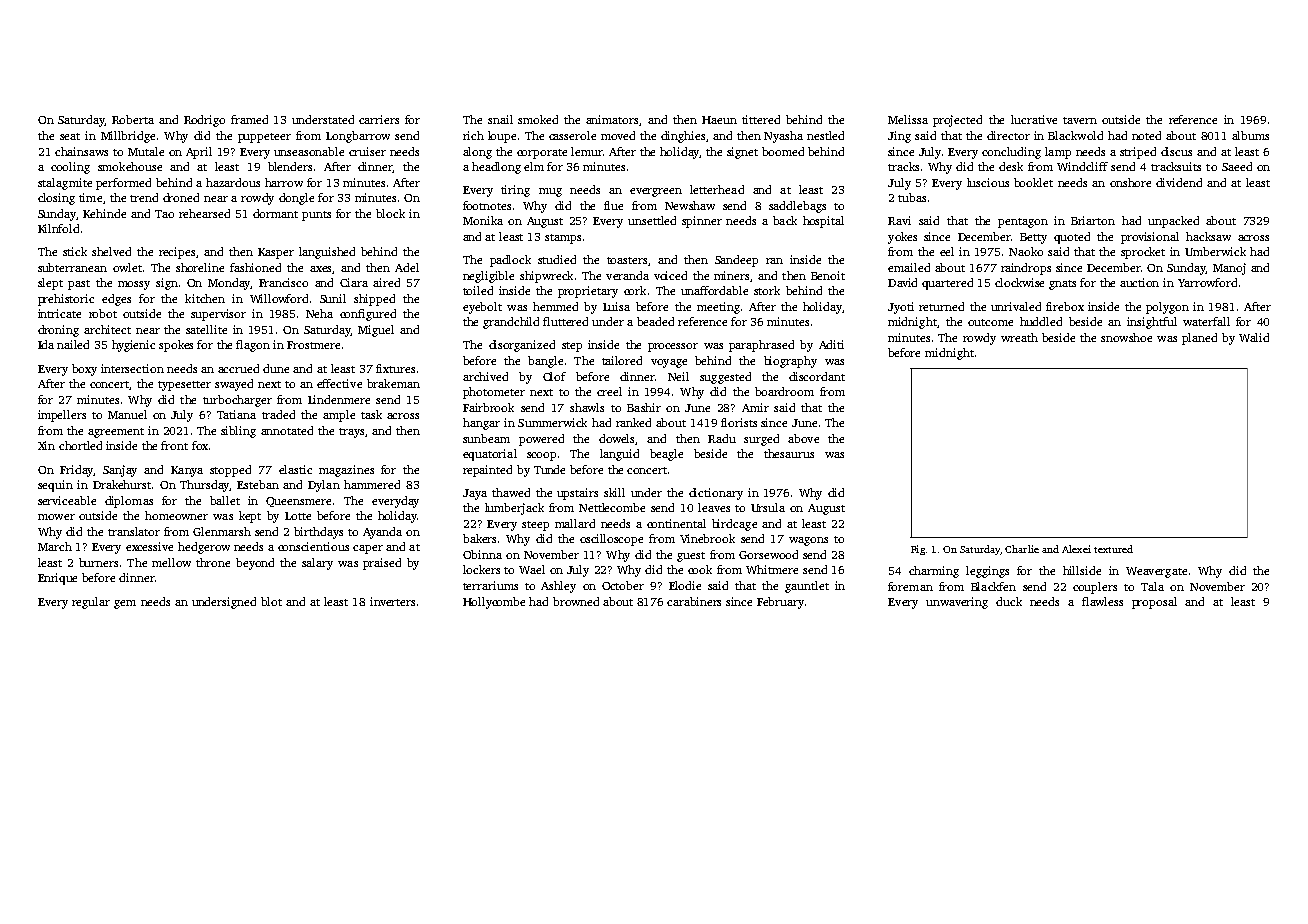 The height and width of the screenshot is (924, 1308). I want to click on inverters, so click(392, 601).
